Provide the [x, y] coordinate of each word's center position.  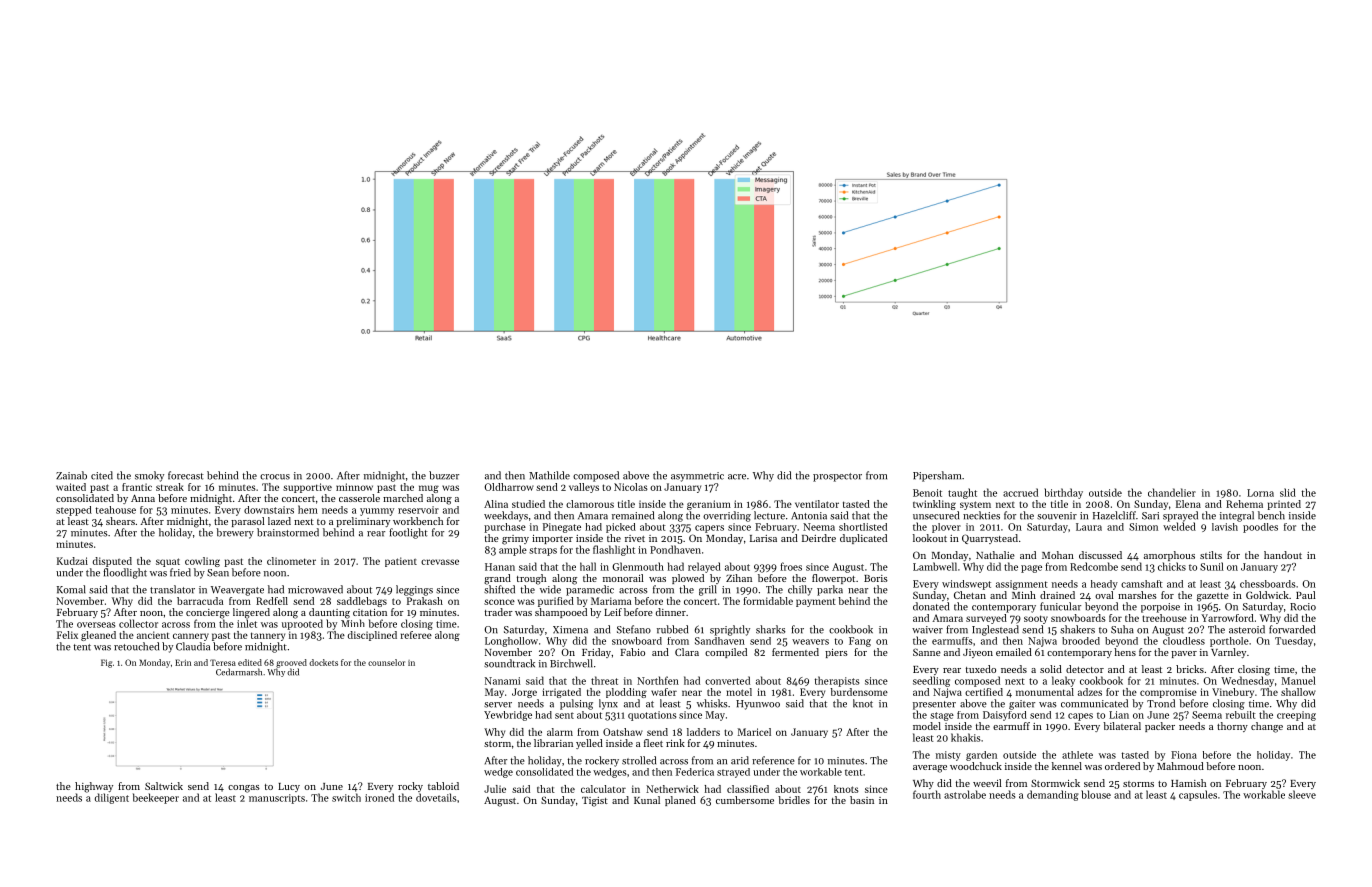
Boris [876, 578]
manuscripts [277, 799]
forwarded [1292, 629]
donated [931, 606]
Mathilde [549, 475]
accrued [1020, 492]
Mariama [611, 601]
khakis [965, 737]
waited [71, 487]
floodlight [125, 573]
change [1267, 727]
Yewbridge [508, 716]
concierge [208, 614]
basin [862, 800]
